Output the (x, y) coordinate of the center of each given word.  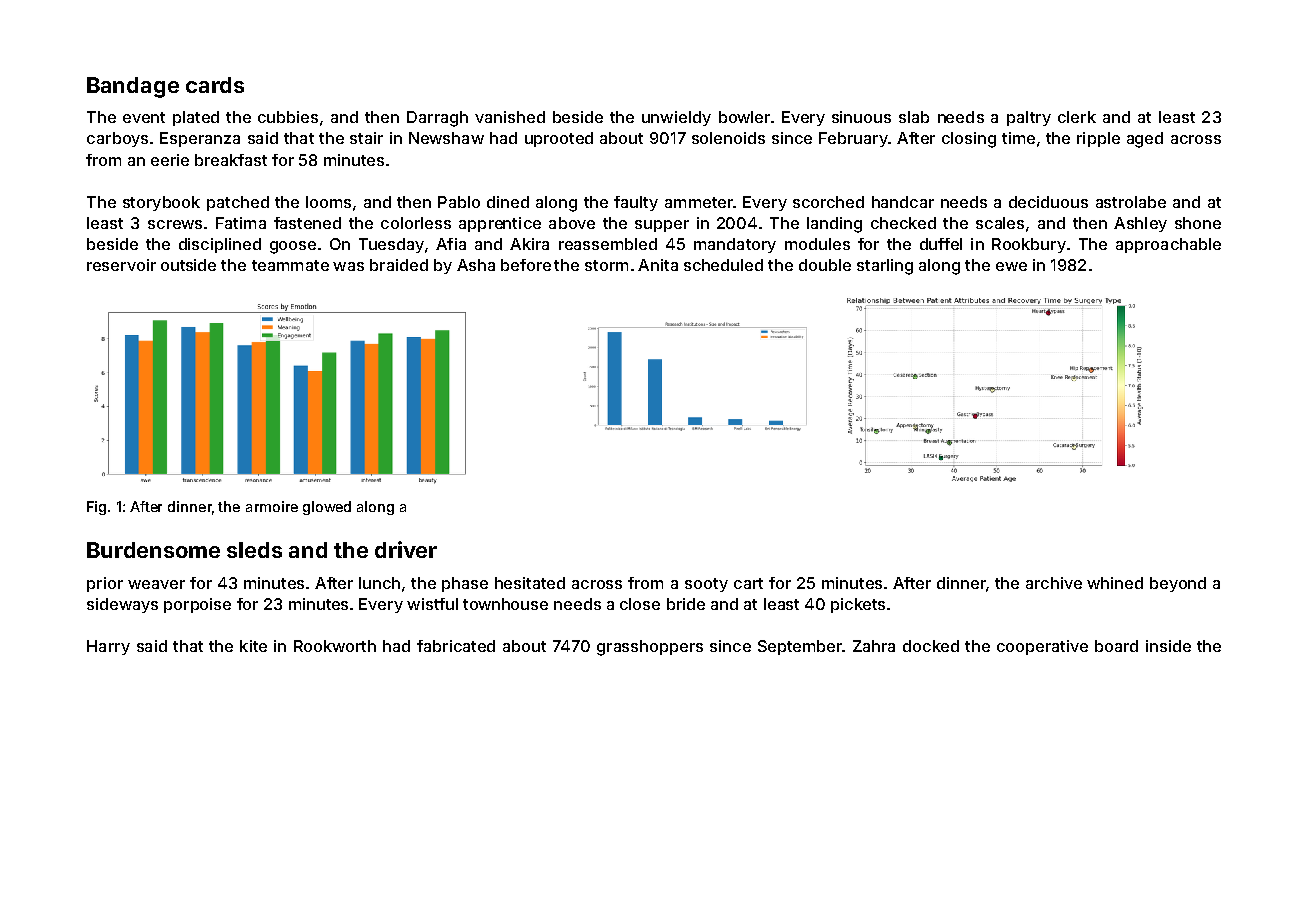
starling (885, 267)
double (825, 265)
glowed (327, 508)
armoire (272, 506)
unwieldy (676, 118)
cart (748, 583)
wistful (432, 604)
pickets (858, 605)
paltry (1029, 118)
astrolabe (1131, 202)
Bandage (133, 87)
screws (175, 224)
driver (406, 549)
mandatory (735, 245)
